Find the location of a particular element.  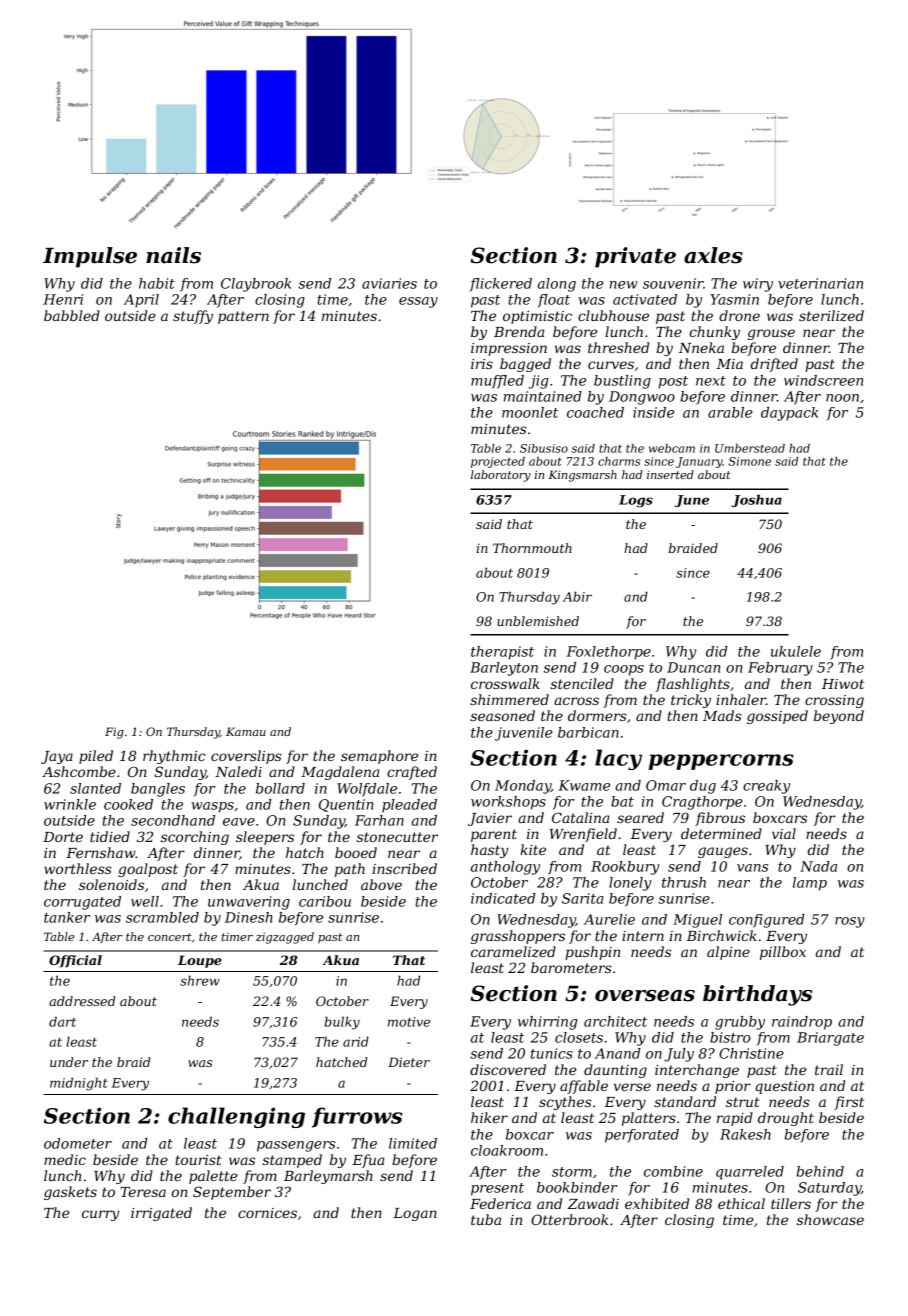

babbled is located at coordinates (72, 315).
